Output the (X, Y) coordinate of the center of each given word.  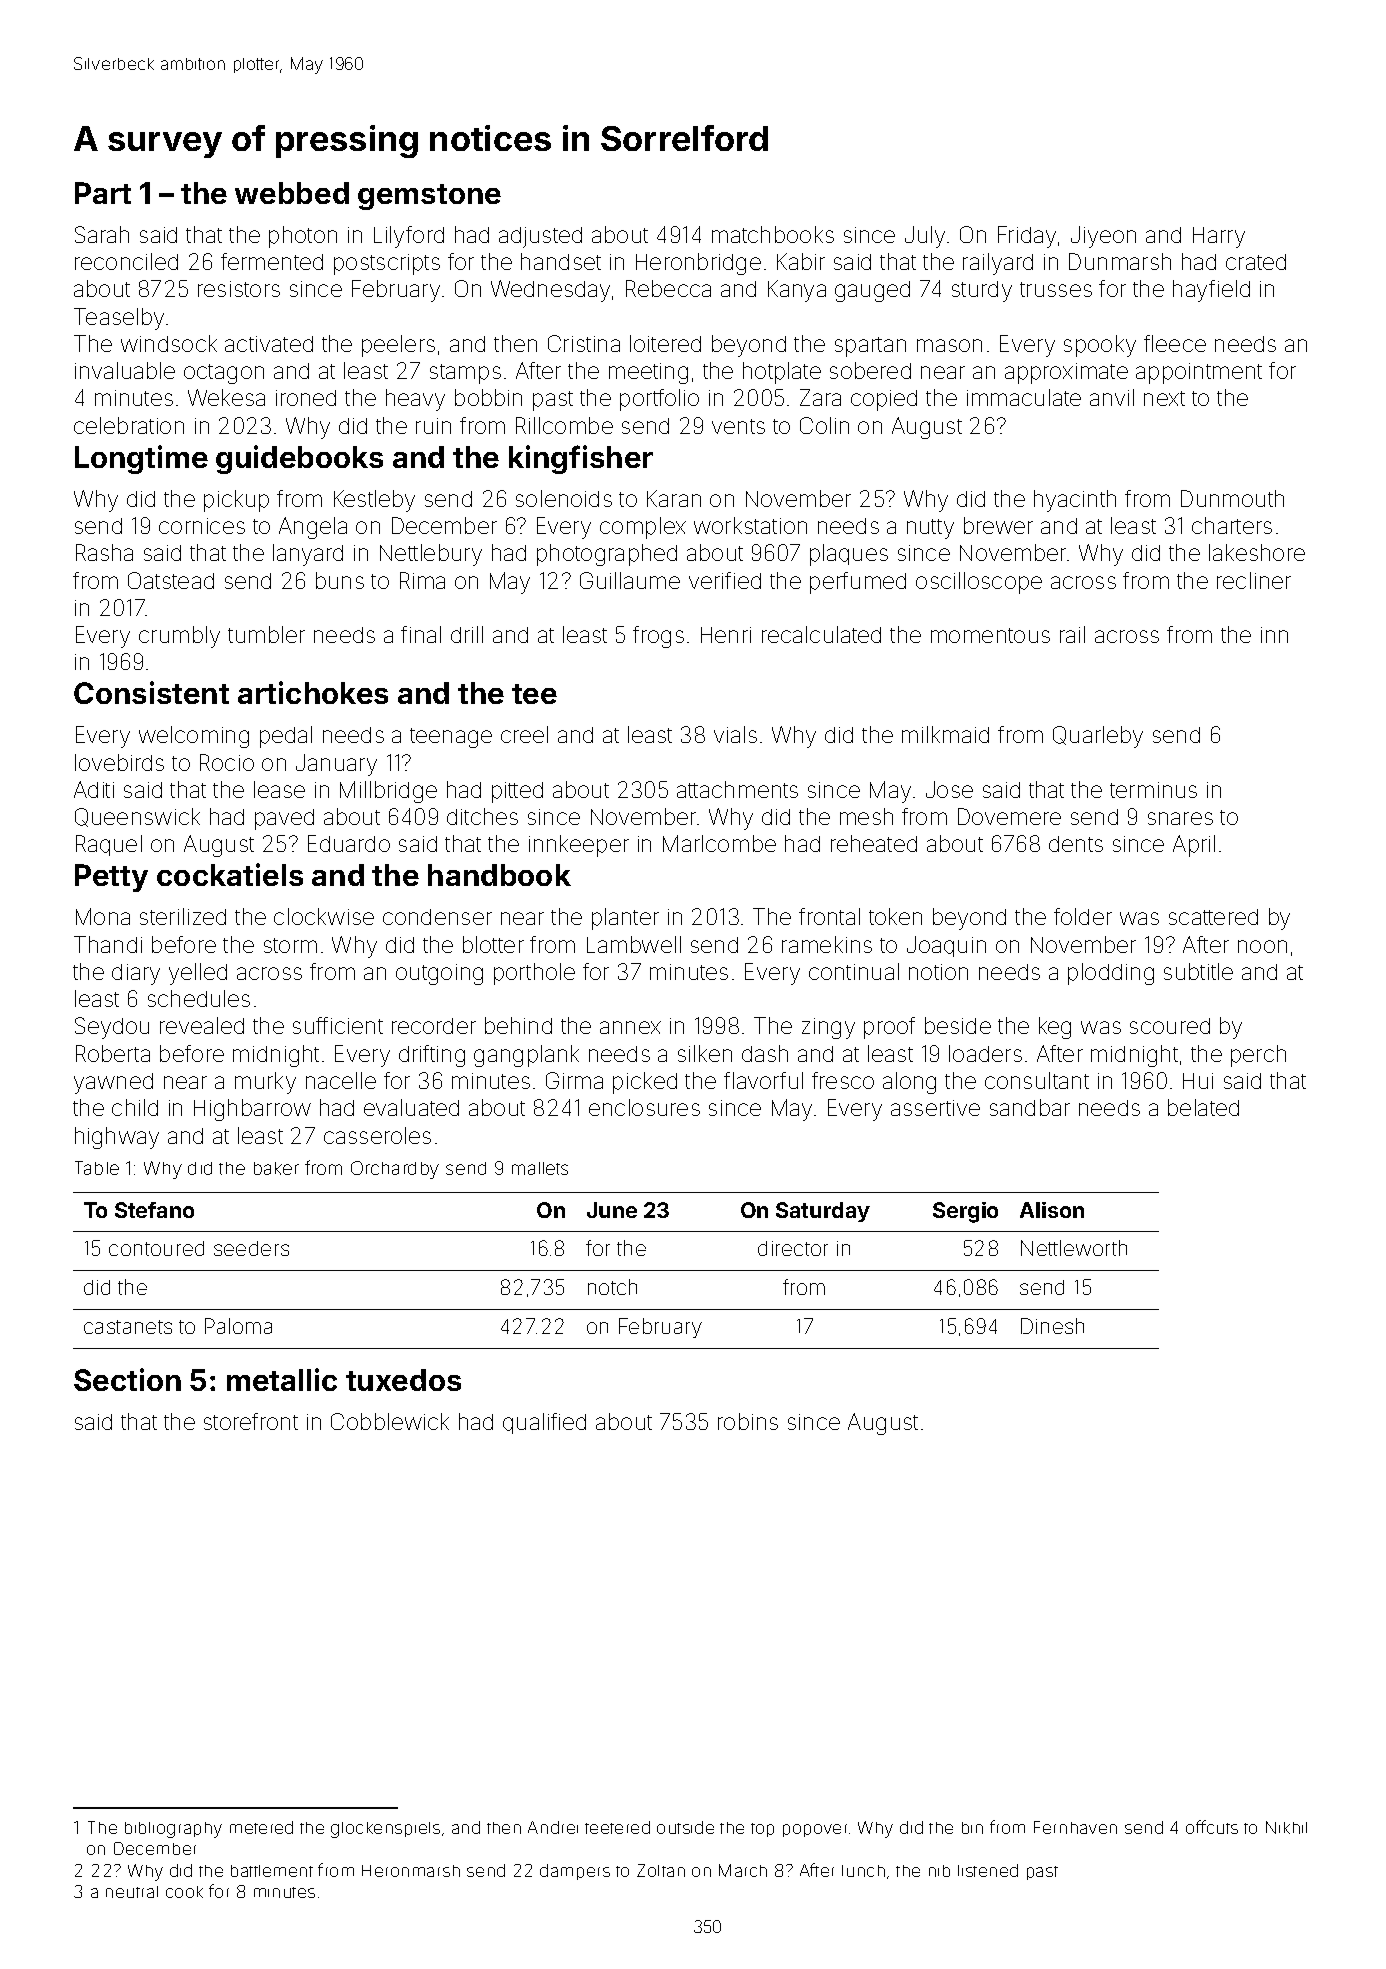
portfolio (659, 400)
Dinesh (1052, 1326)
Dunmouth (1232, 498)
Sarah (102, 234)
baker (276, 1168)
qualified (544, 1423)
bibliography (173, 1830)
